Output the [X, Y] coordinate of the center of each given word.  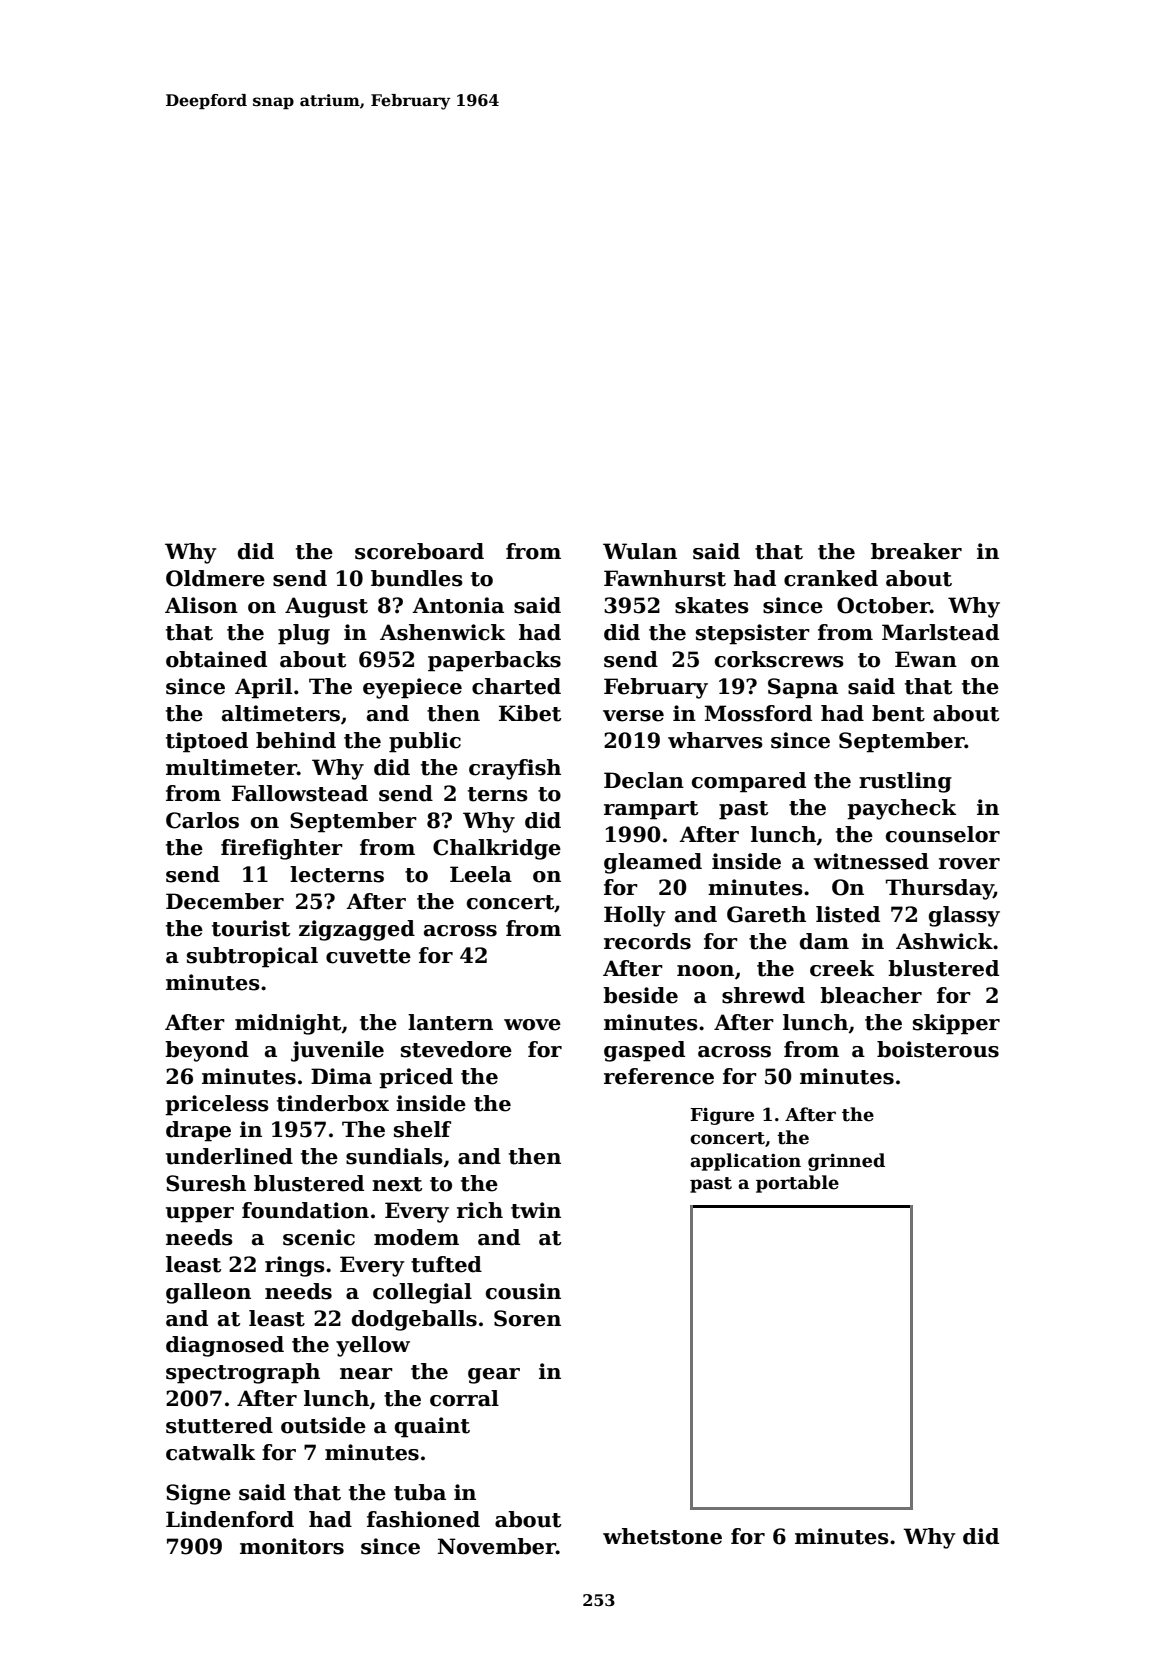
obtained [216, 659]
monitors [292, 1546]
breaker [916, 551]
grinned [846, 1162]
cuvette [368, 956]
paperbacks [494, 661]
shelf [422, 1129]
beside [640, 995]
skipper [956, 1024]
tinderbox [333, 1103]
